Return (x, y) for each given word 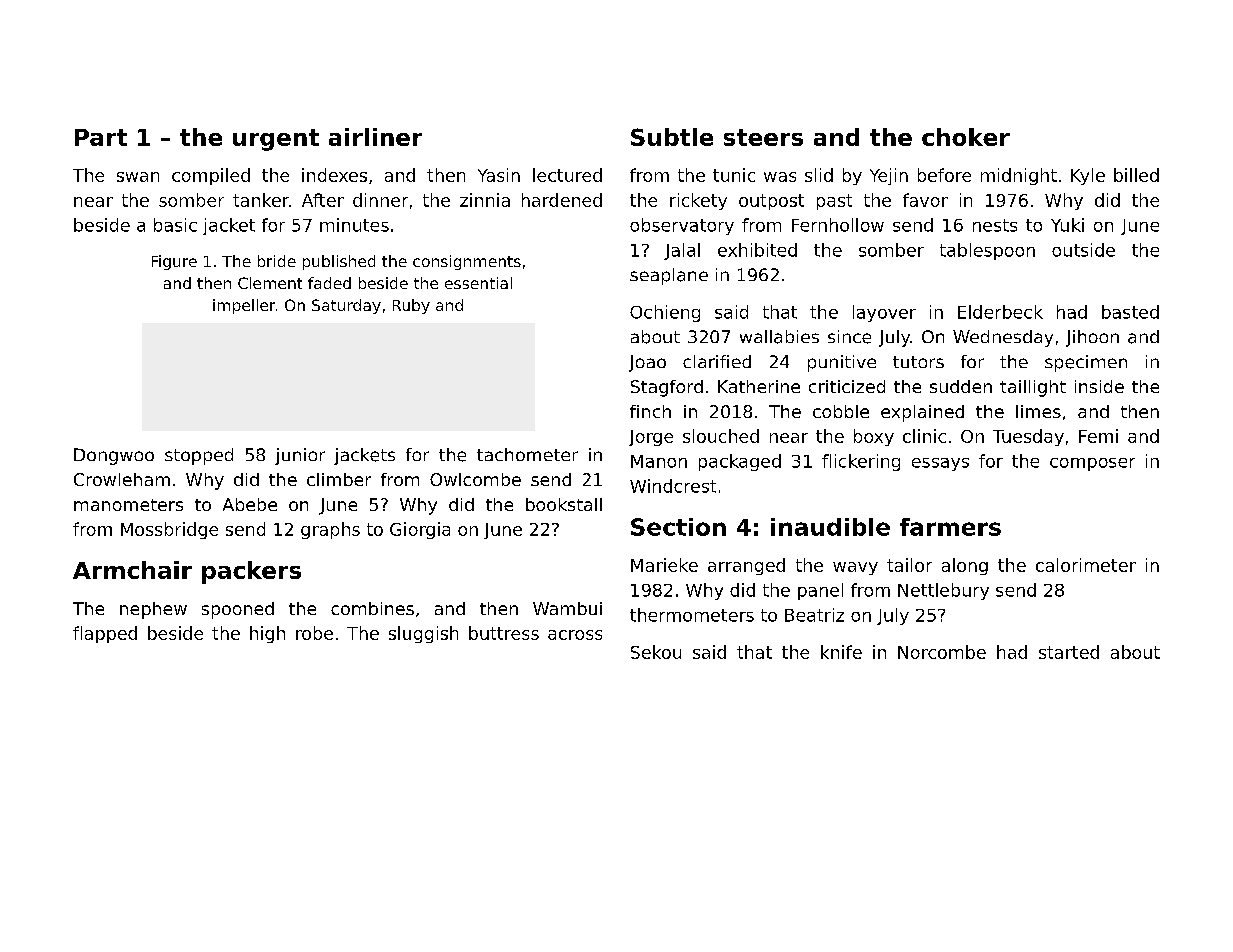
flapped (105, 634)
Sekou (656, 652)
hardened (562, 200)
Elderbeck (1000, 312)
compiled (211, 176)
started (1069, 652)
